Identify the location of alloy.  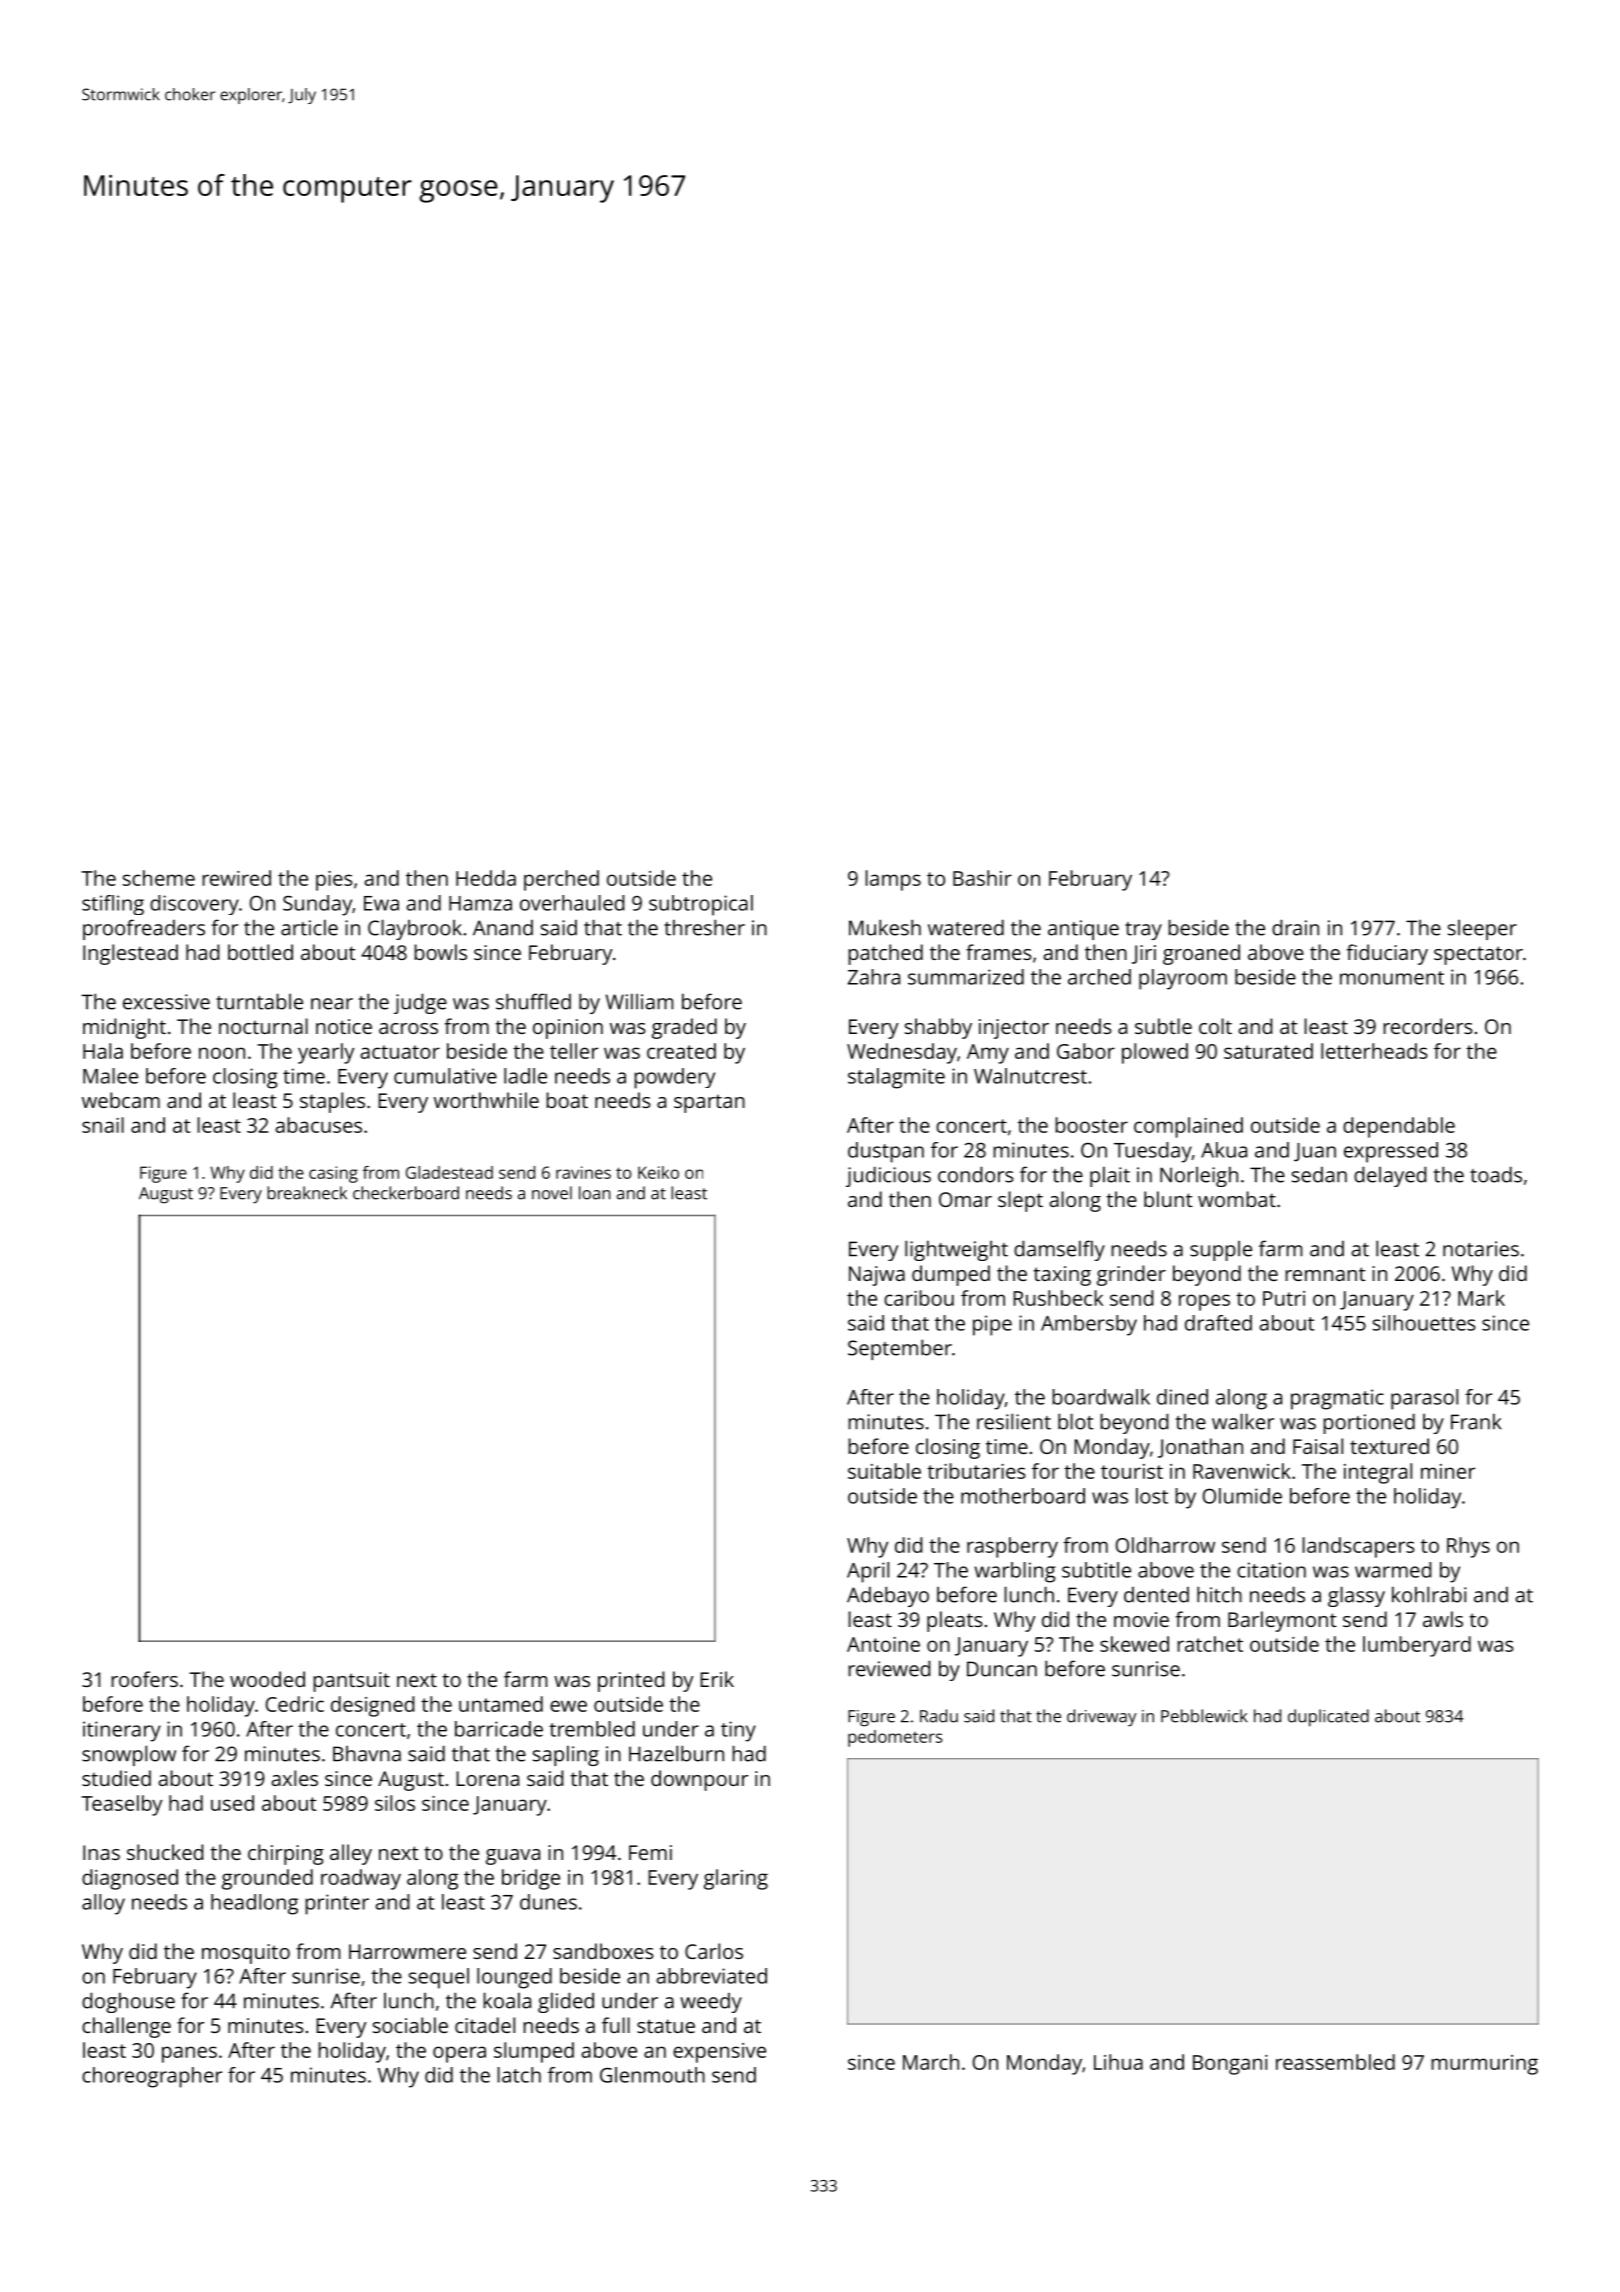
(103, 1904).
